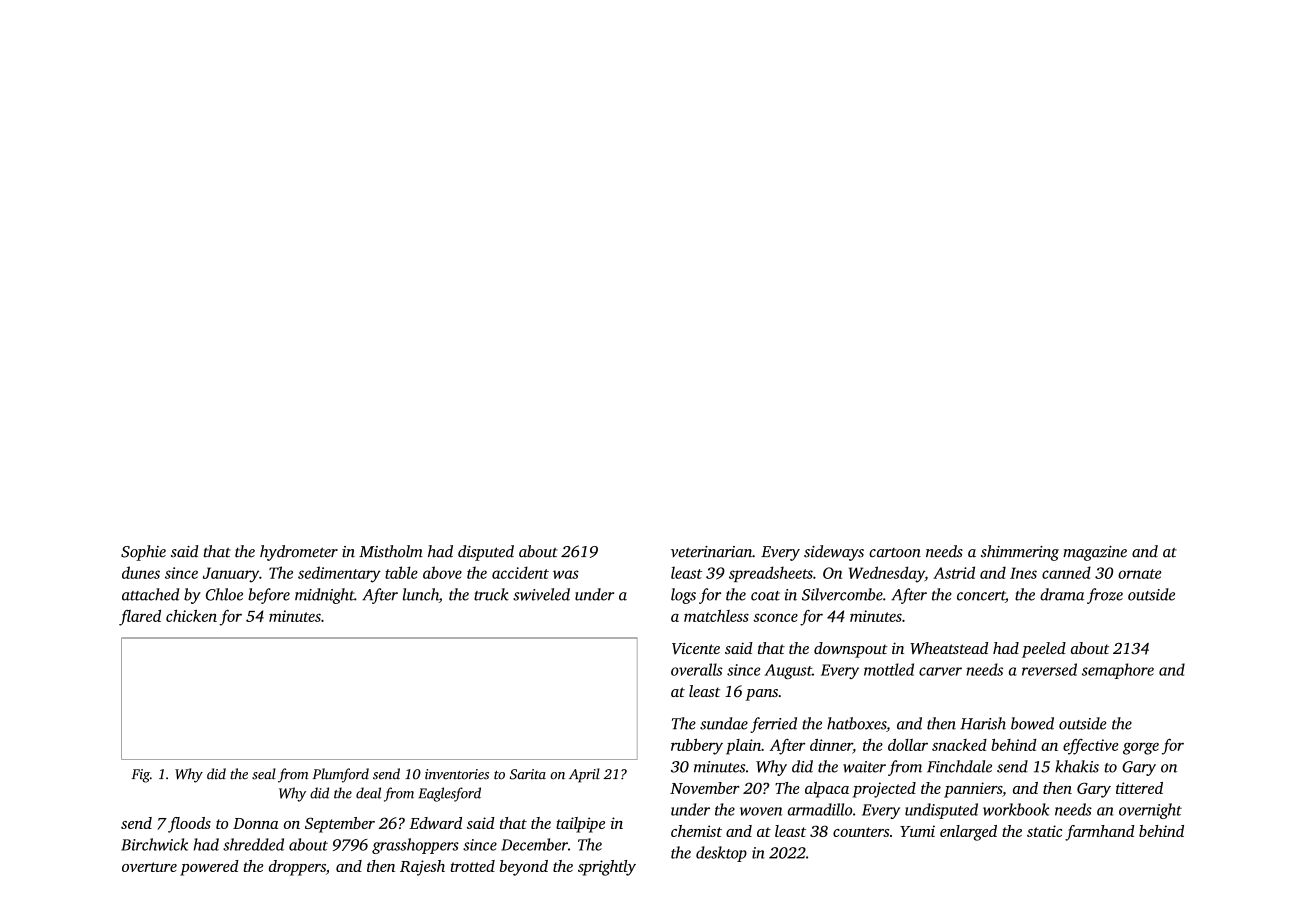 The height and width of the screenshot is (924, 1308). I want to click on swiveled, so click(541, 594).
